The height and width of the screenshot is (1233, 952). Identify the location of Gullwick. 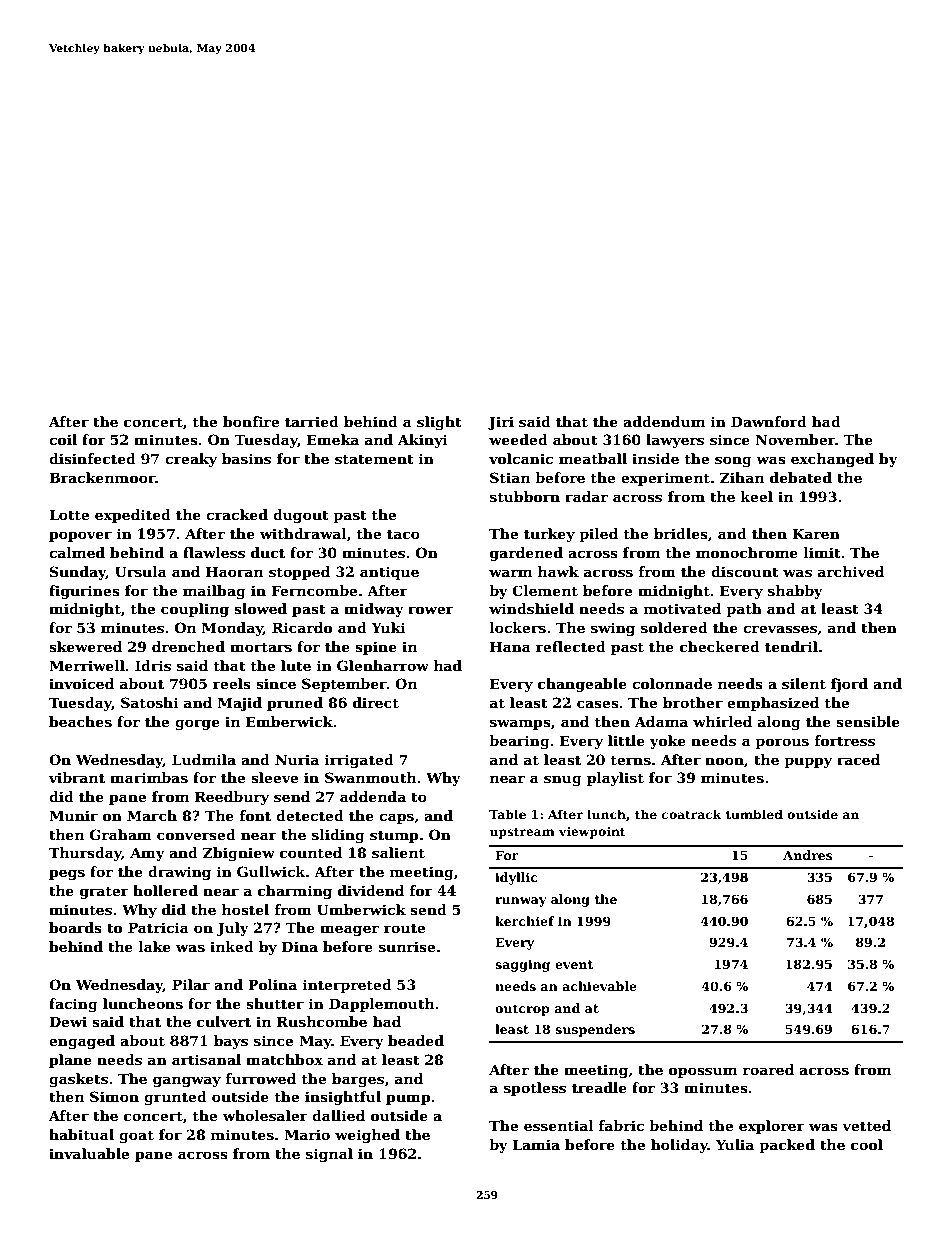
(271, 871).
